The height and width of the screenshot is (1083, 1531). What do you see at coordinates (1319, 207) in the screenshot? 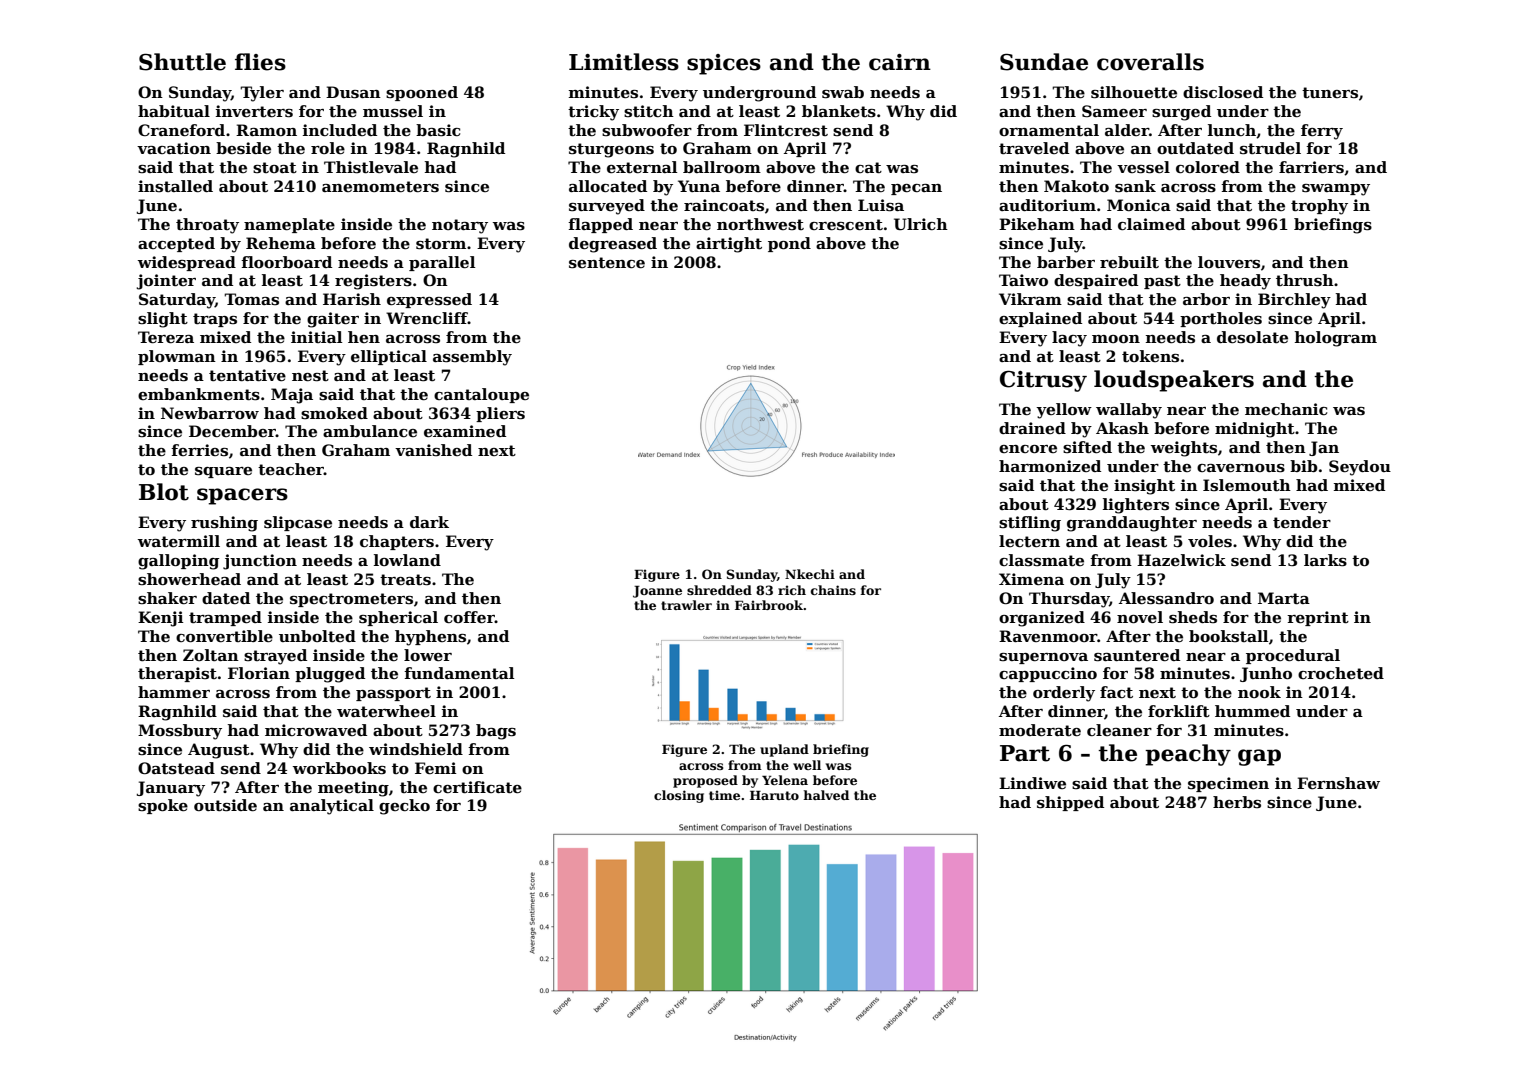
I see `trophy` at bounding box center [1319, 207].
